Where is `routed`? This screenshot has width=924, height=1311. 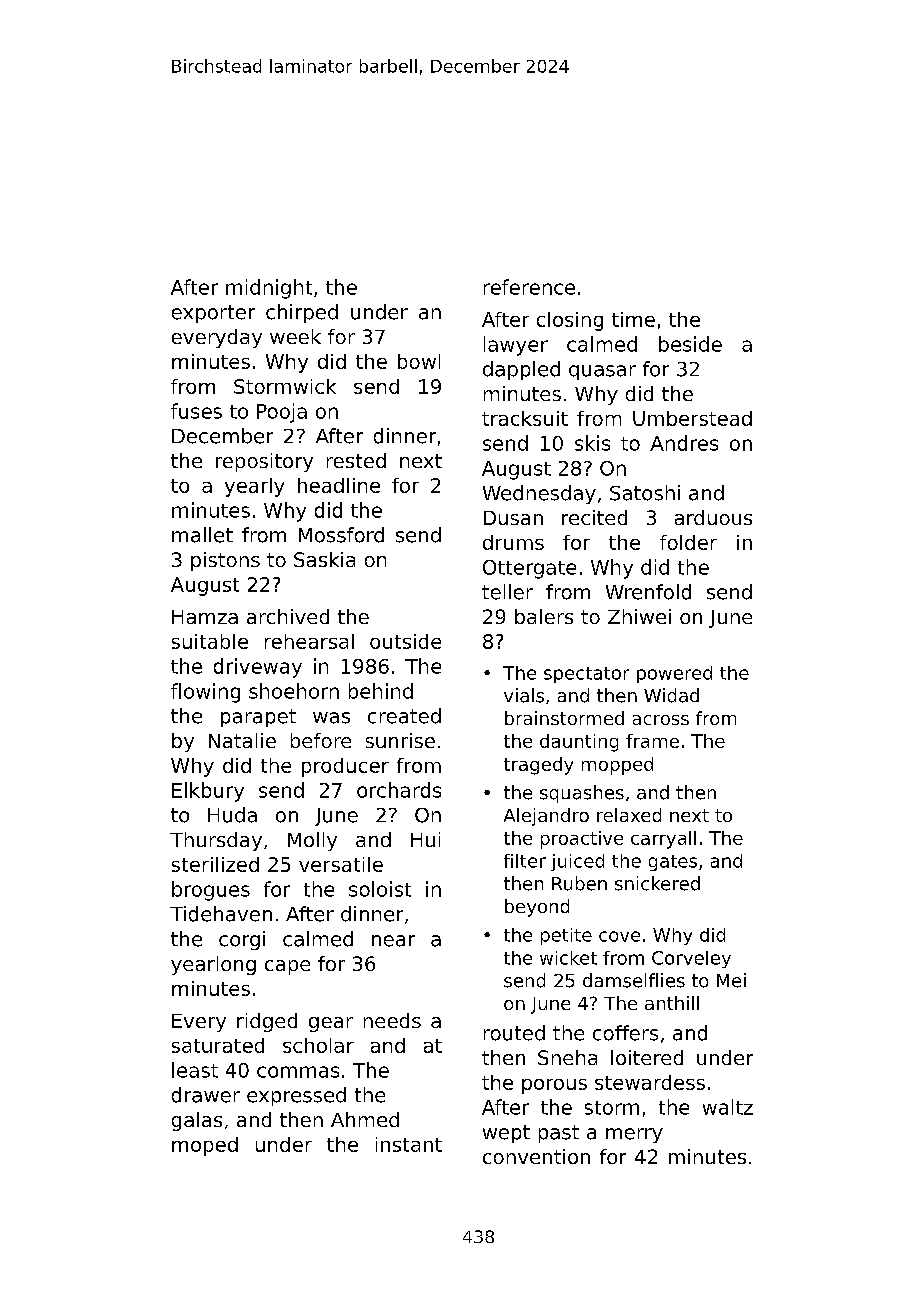
routed is located at coordinates (514, 1033).
